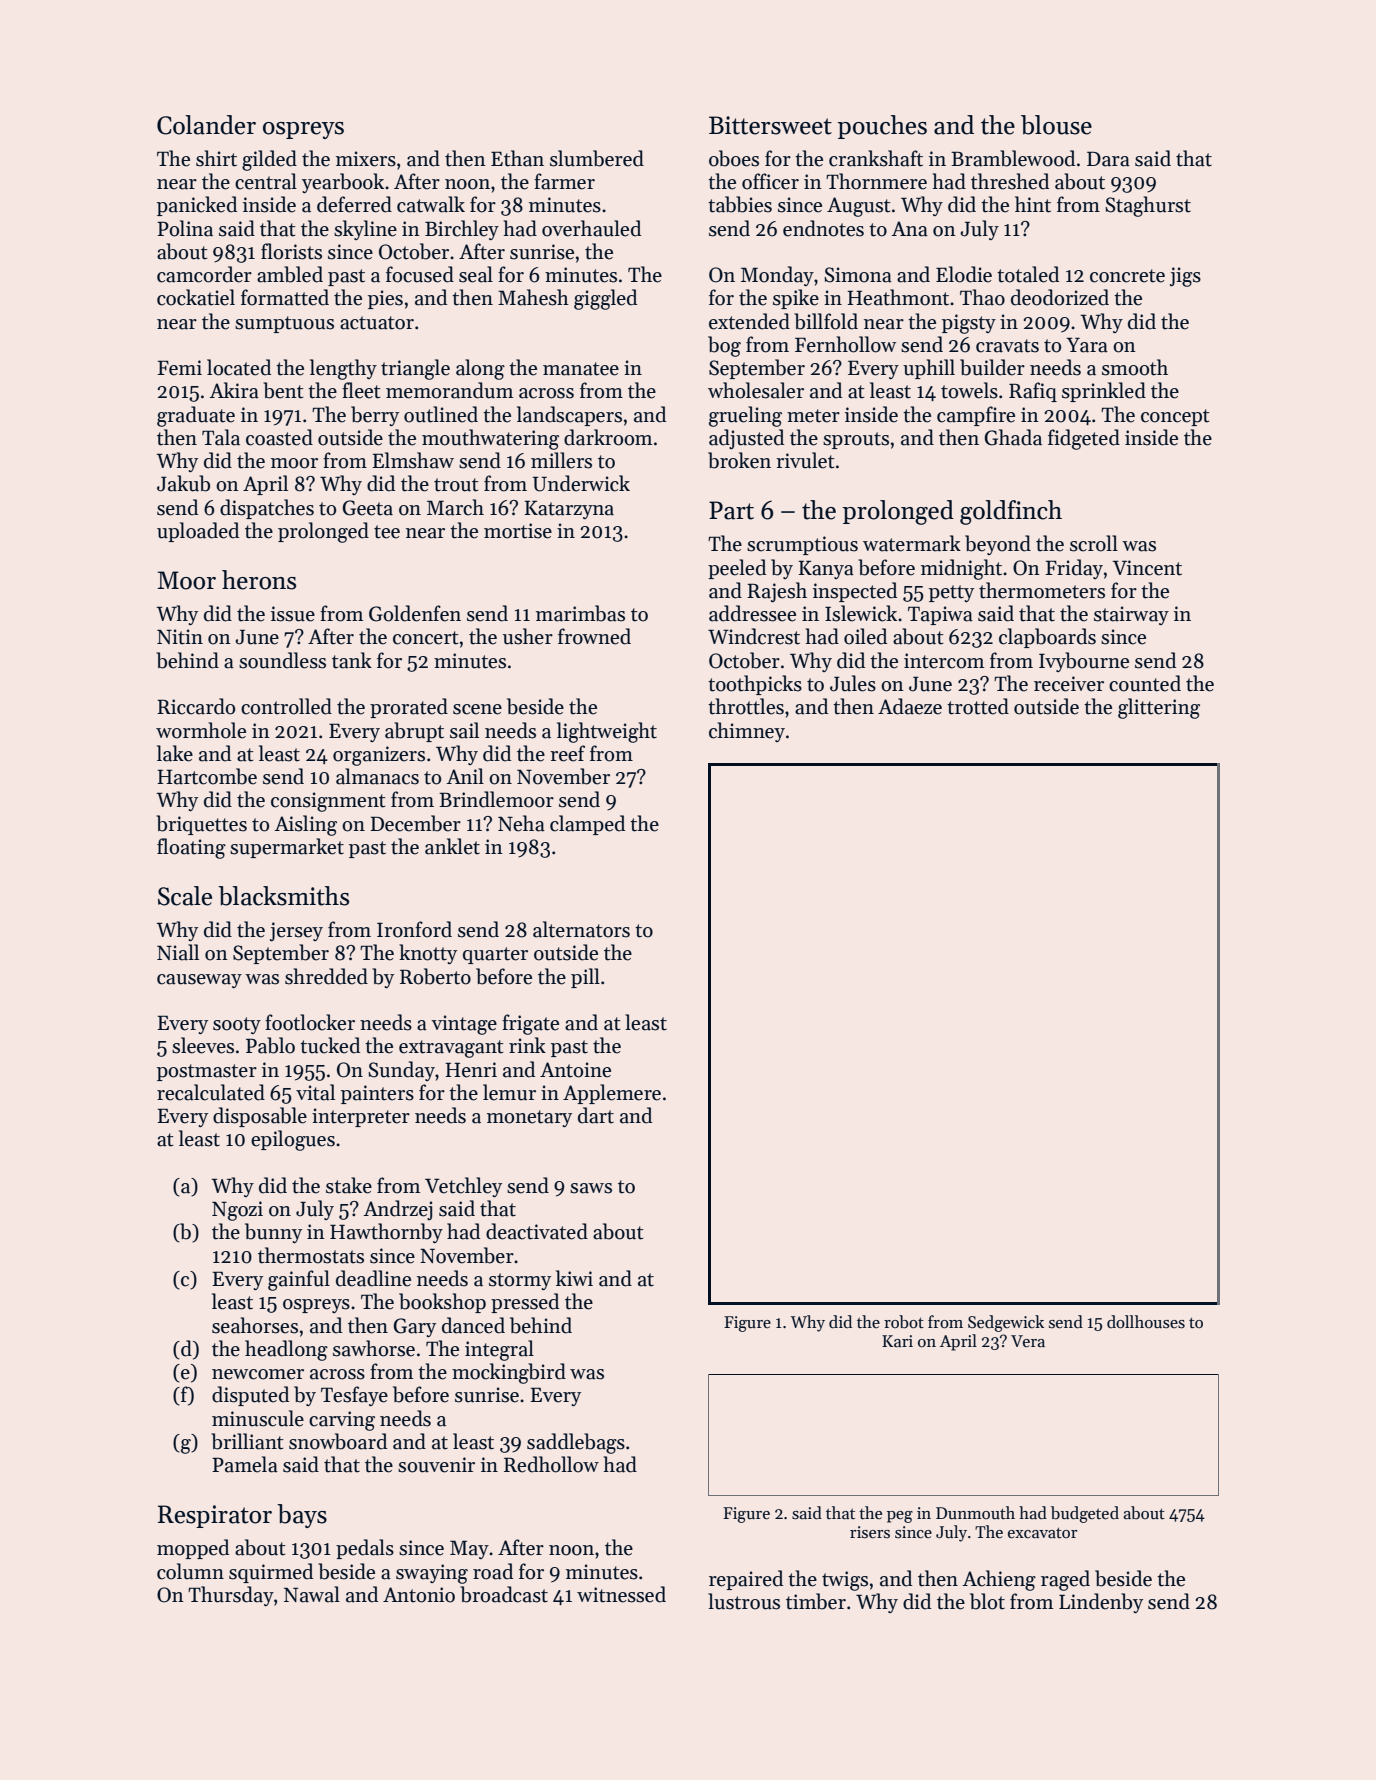  Describe the element at coordinates (1056, 125) in the document. I see `blouse` at that location.
